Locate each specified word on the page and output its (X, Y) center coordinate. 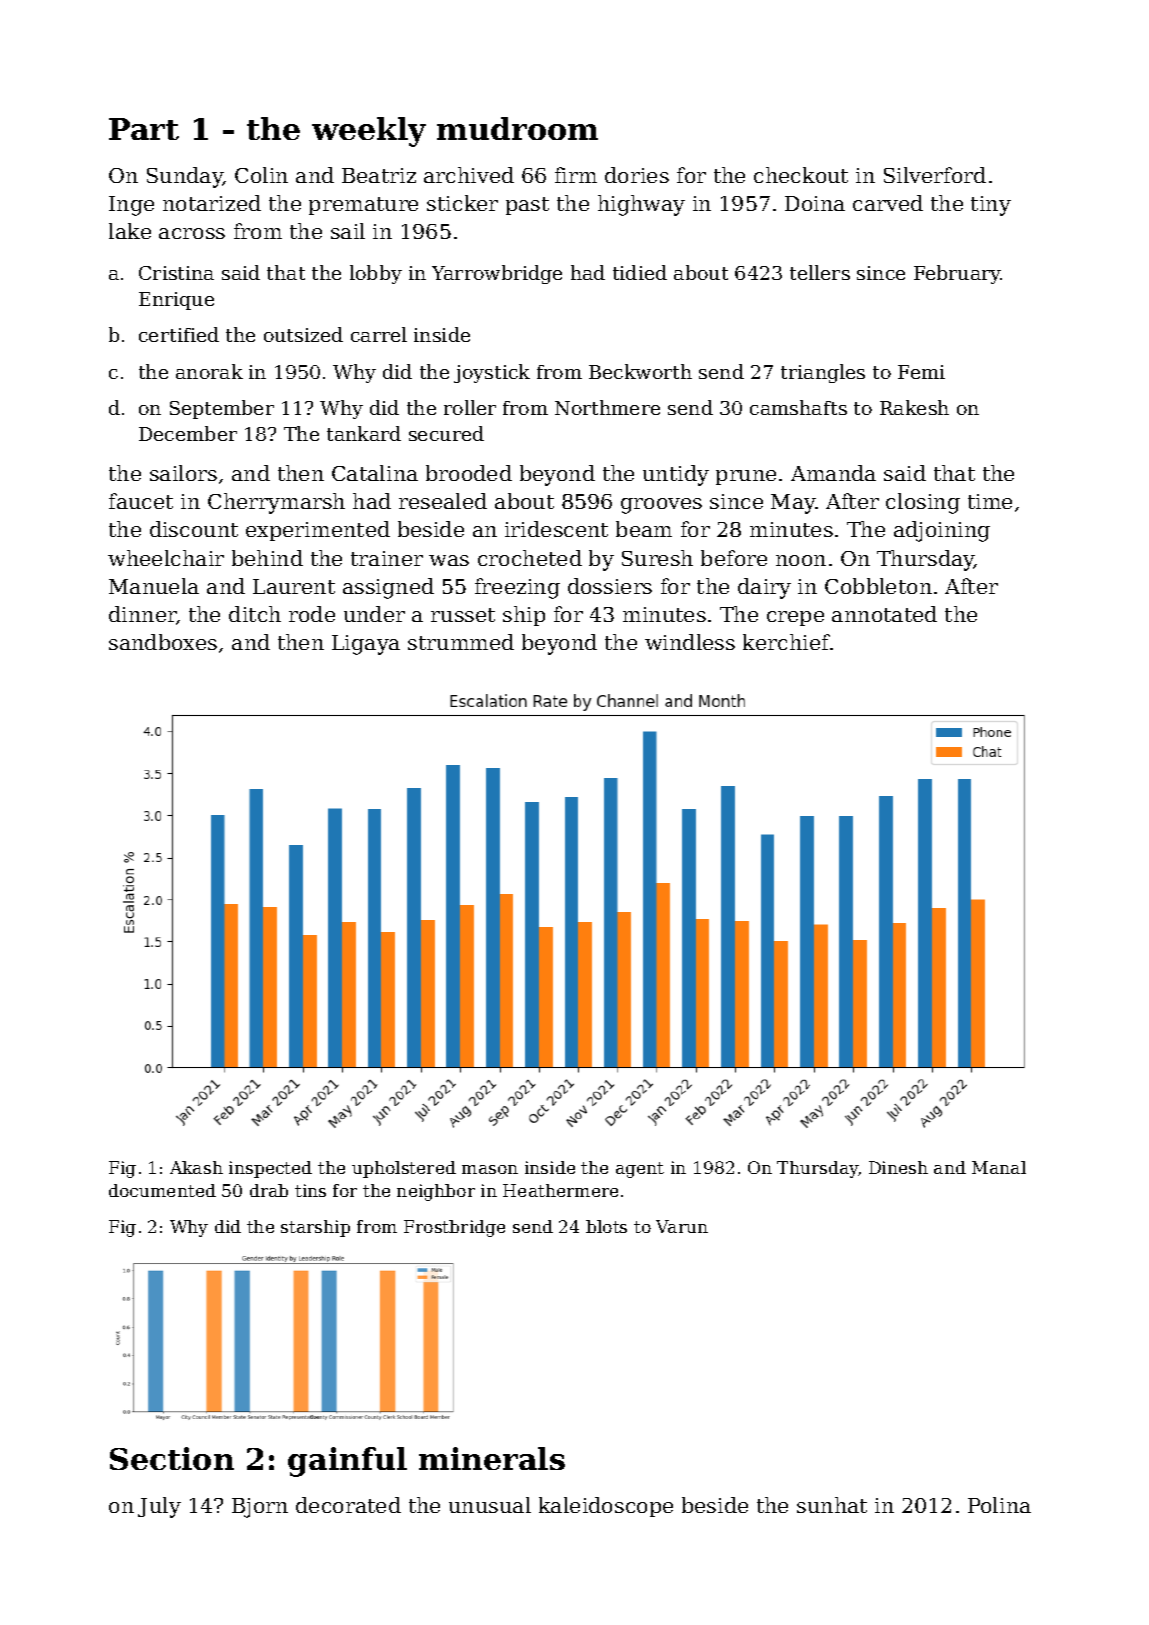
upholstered (404, 1169)
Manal (999, 1167)
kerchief (786, 642)
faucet (141, 501)
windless (690, 642)
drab (269, 1190)
